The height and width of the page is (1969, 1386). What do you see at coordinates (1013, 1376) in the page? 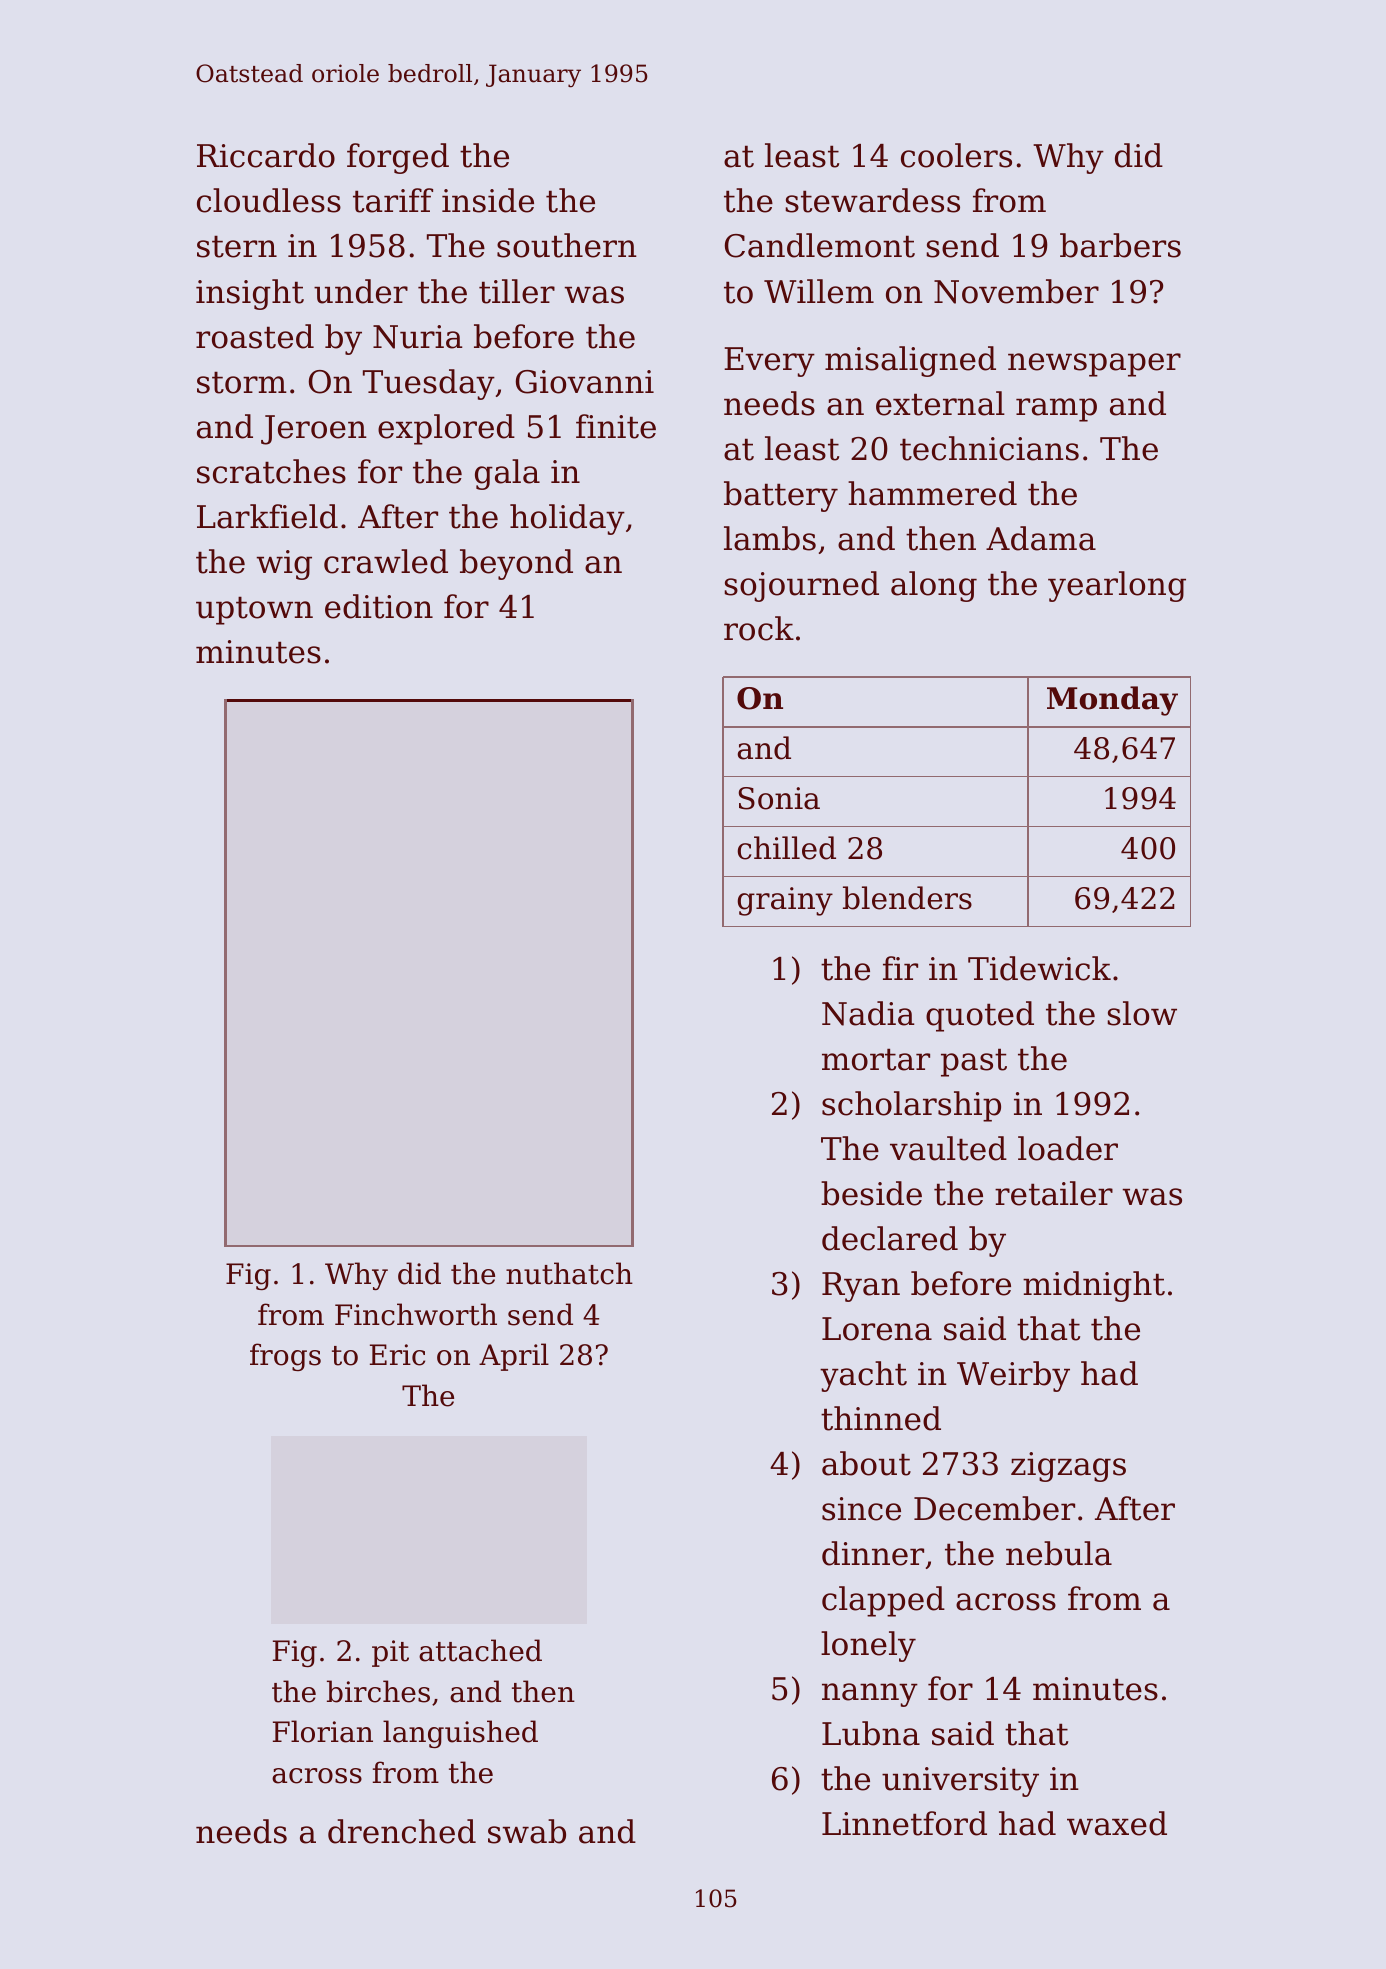
I see `Weirby` at bounding box center [1013, 1376].
